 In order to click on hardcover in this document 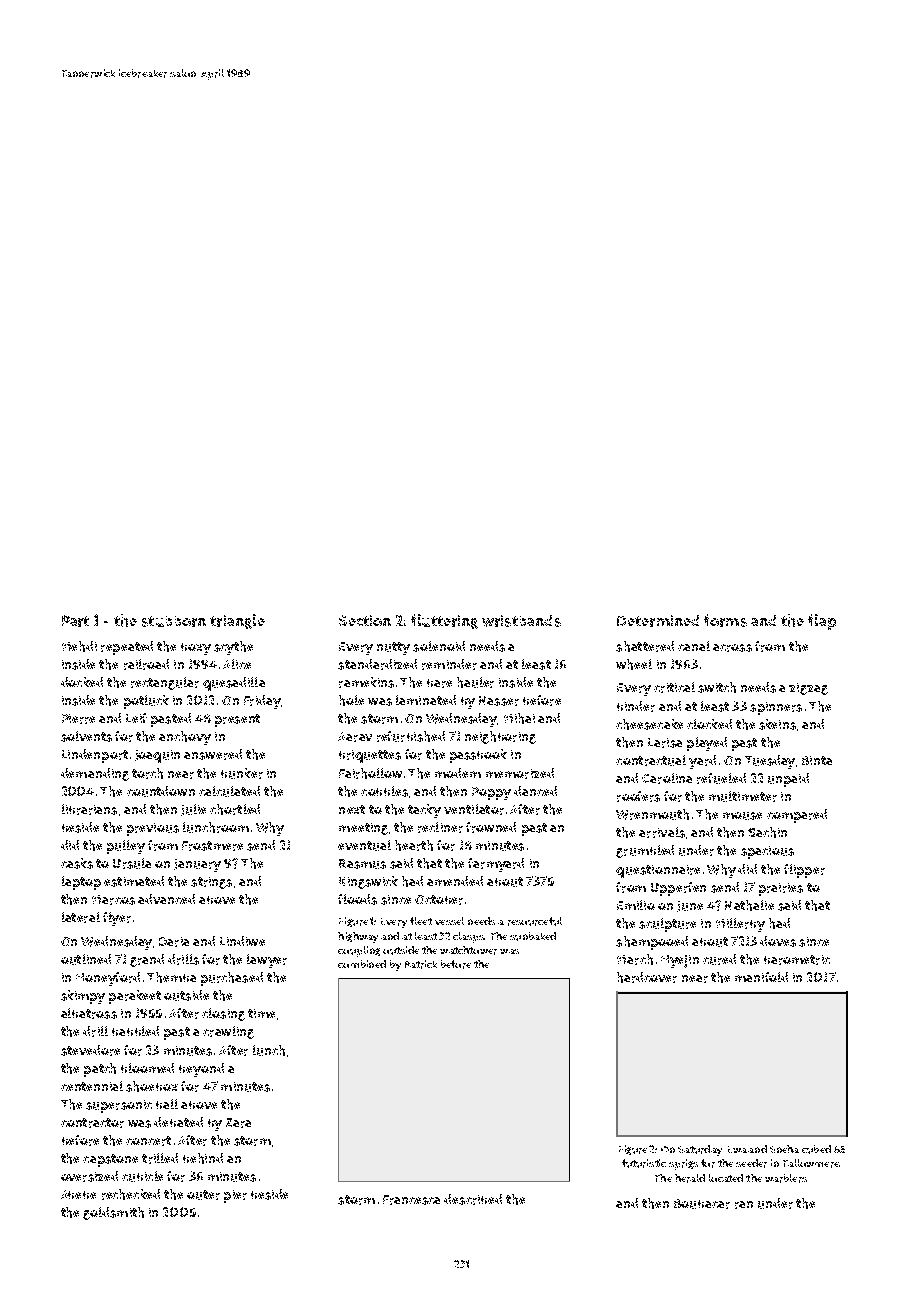, I will do `click(647, 977)`.
